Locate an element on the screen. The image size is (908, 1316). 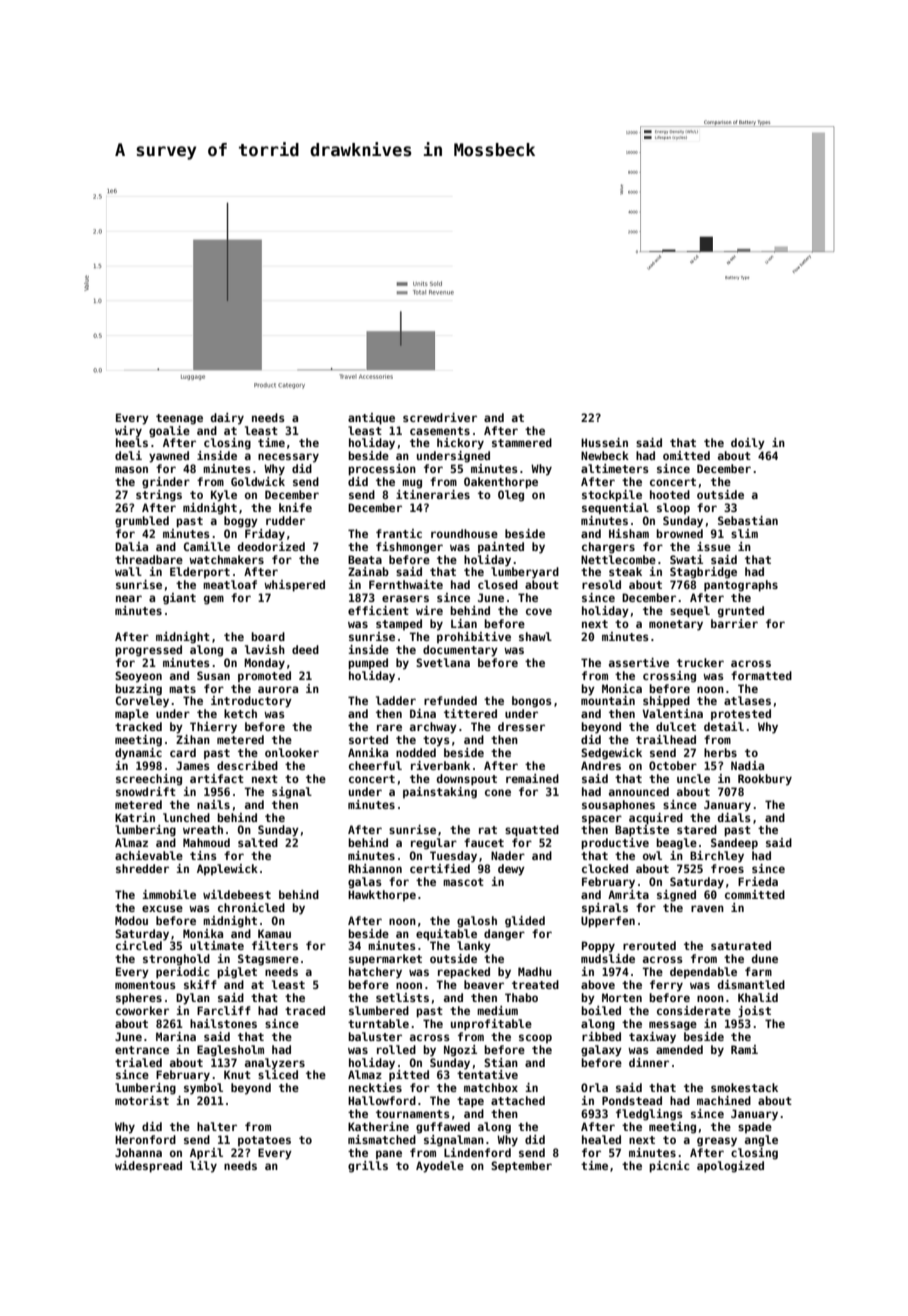
Rhiannon is located at coordinates (375, 868).
